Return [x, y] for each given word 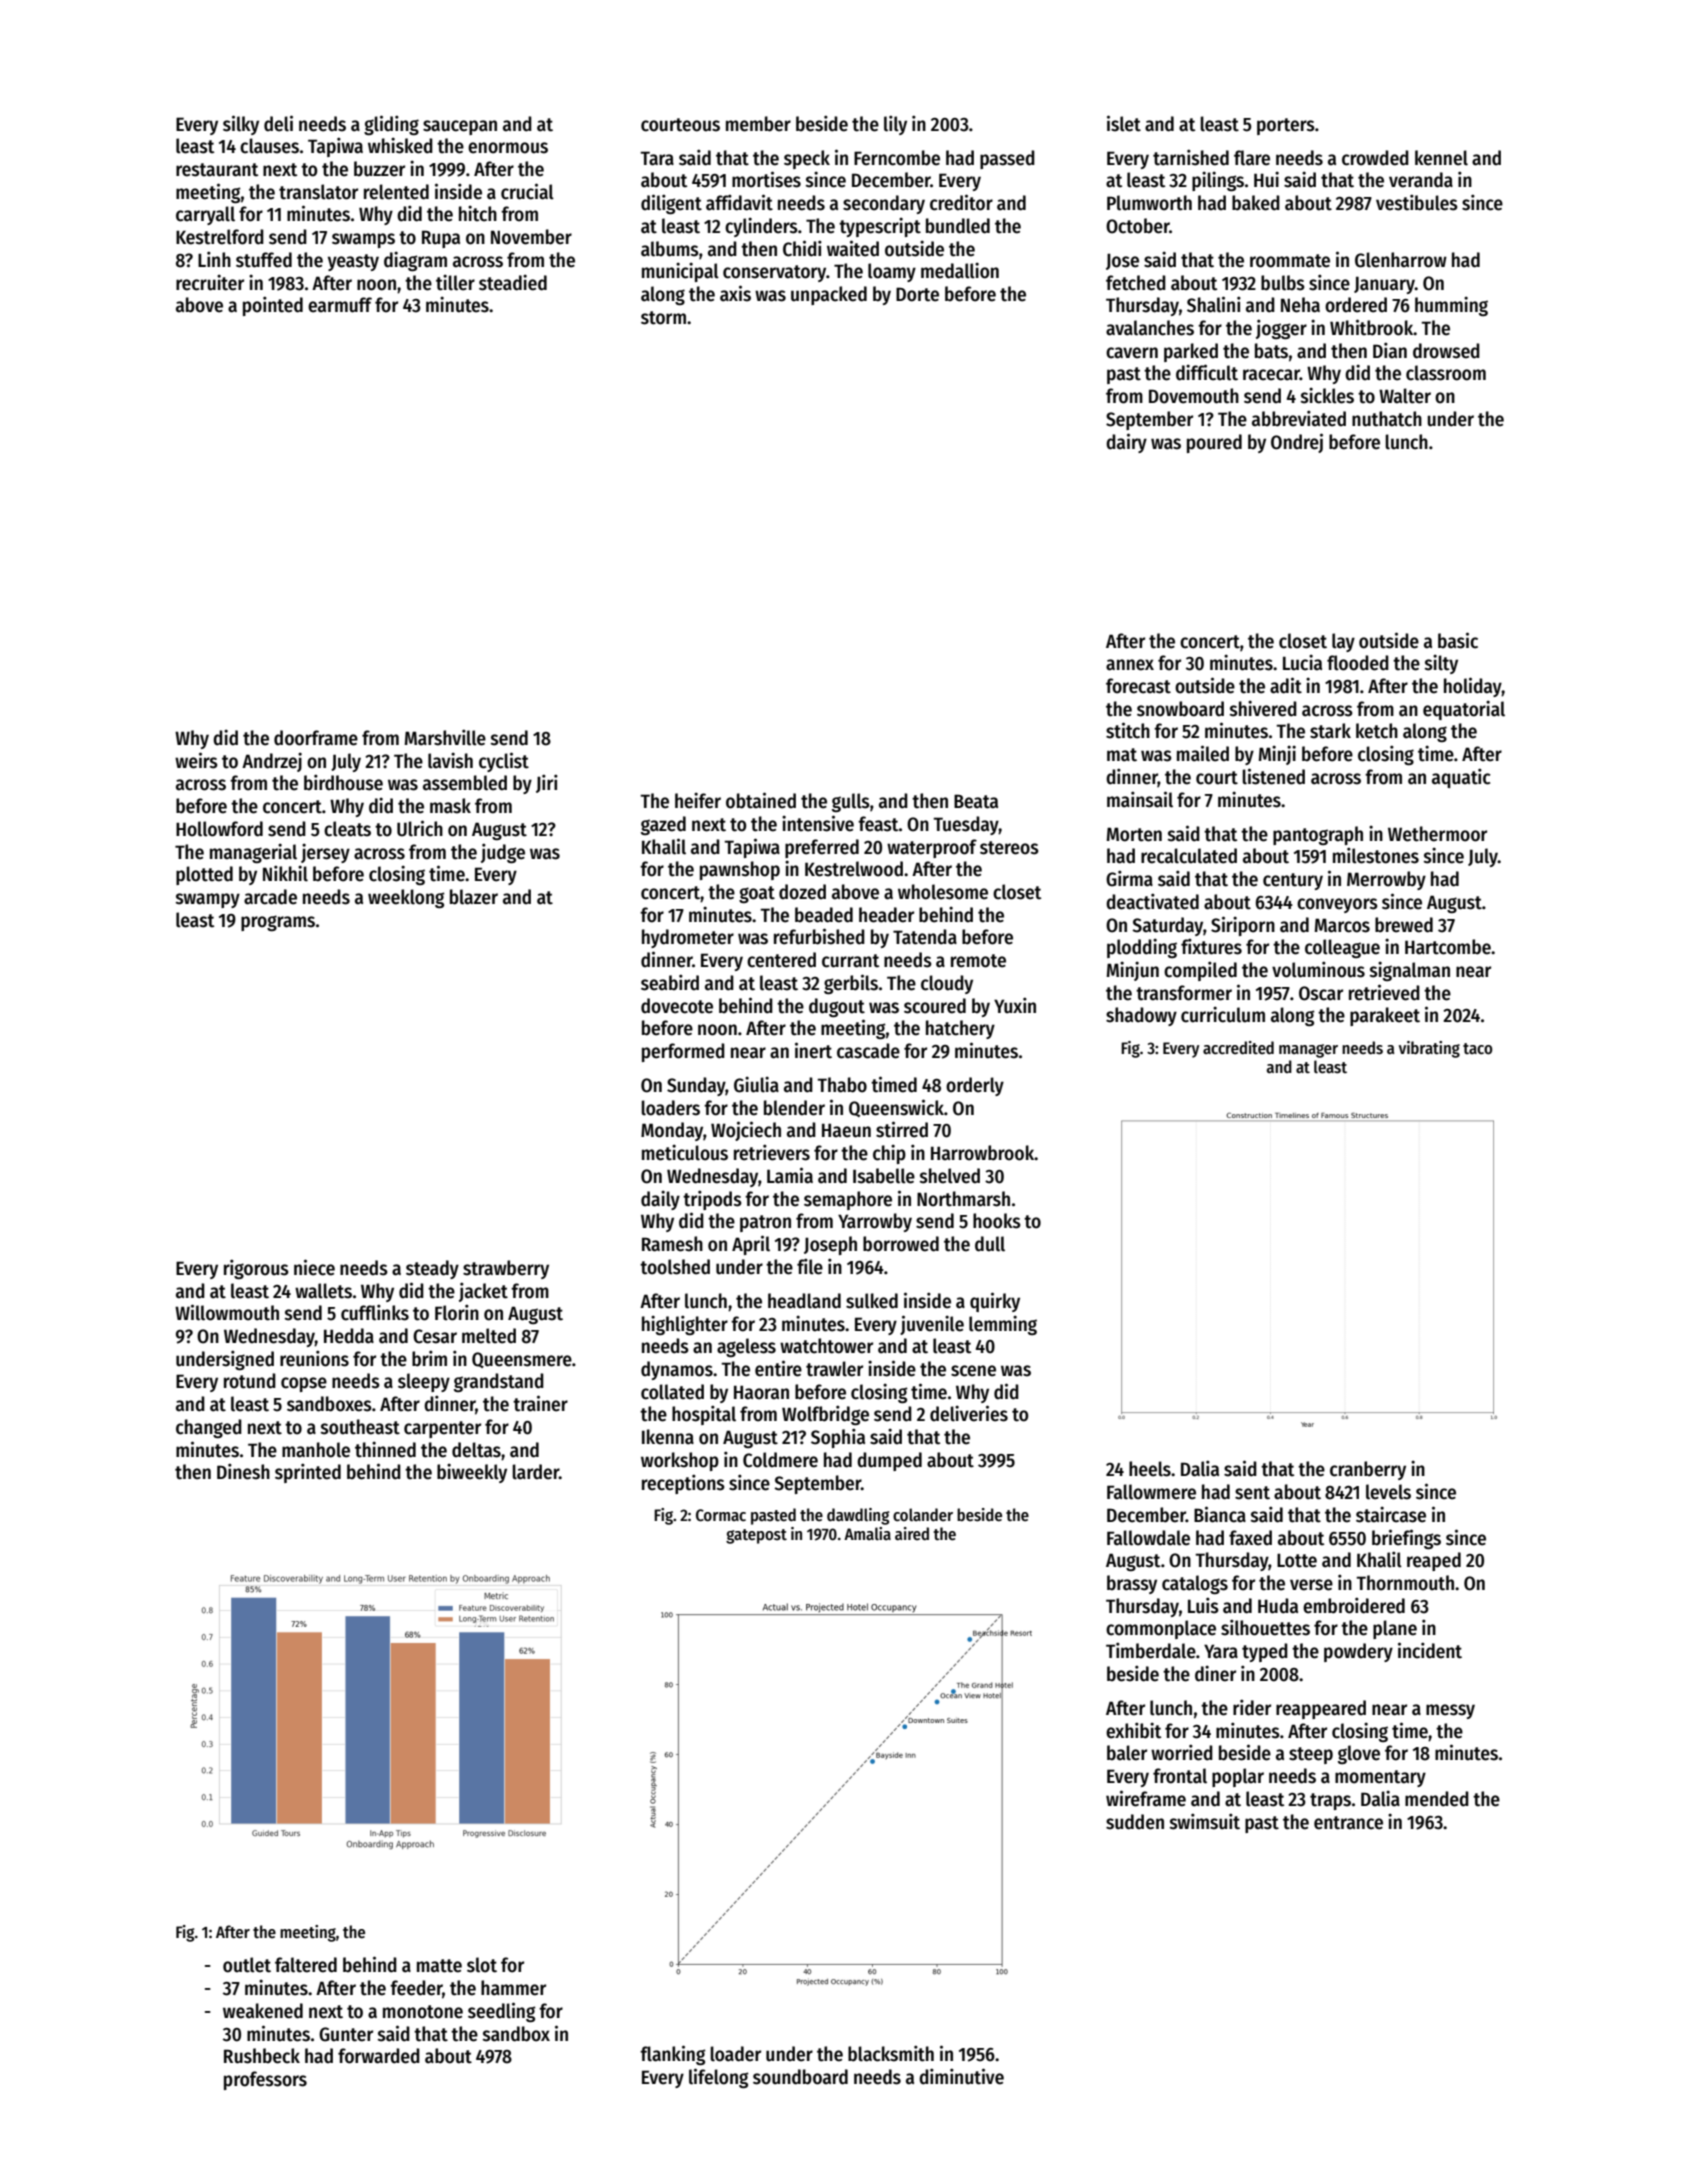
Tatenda [925, 937]
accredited [1238, 1048]
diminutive [961, 2076]
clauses [269, 146]
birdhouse [343, 782]
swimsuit [1205, 1821]
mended [1437, 1799]
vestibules [1417, 202]
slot [482, 1965]
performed [683, 1052]
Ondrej [1297, 443]
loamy [892, 272]
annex [1130, 665]
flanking [672, 2055]
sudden [1135, 1822]
